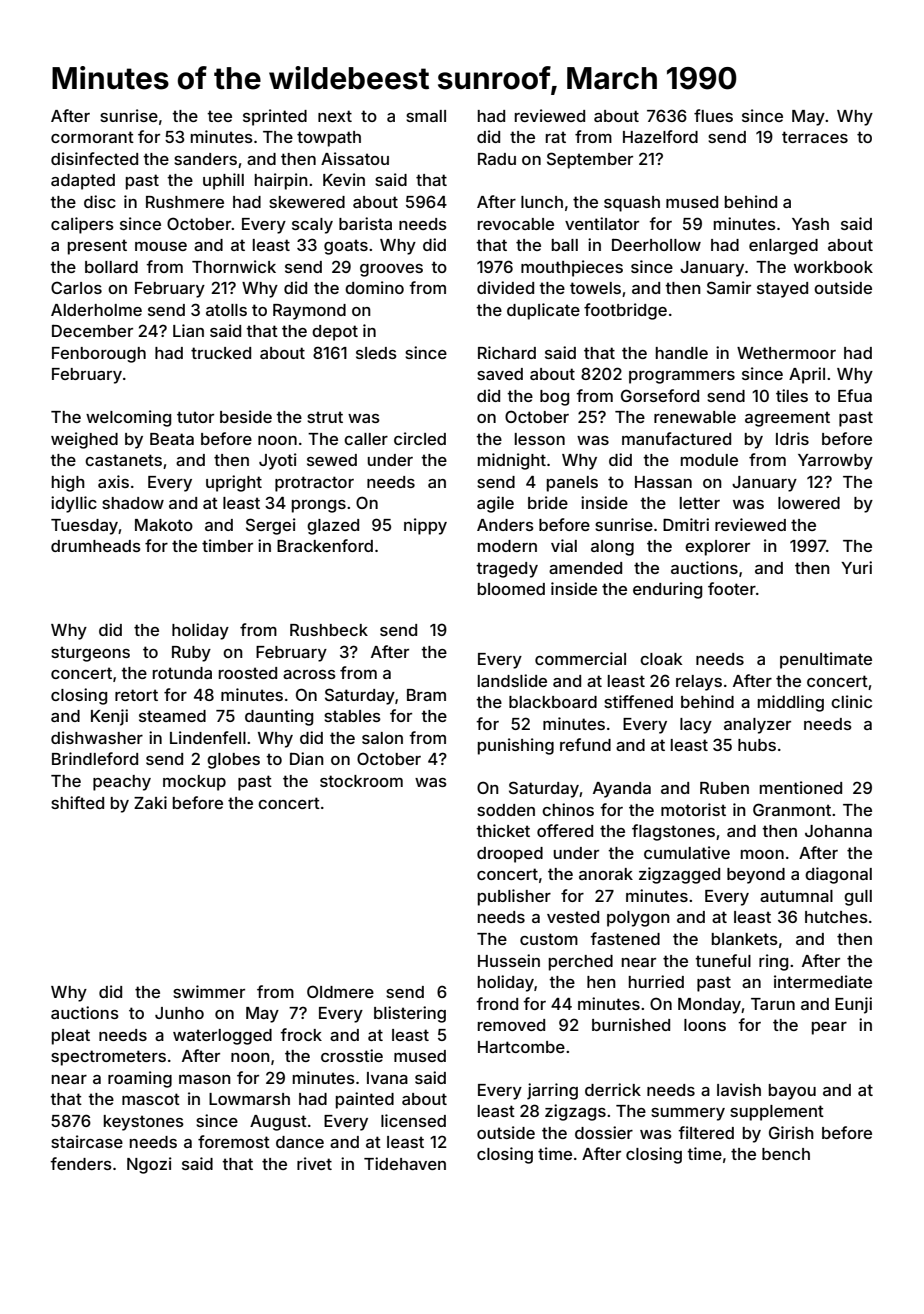 This screenshot has width=924, height=1314. What do you see at coordinates (108, 1058) in the screenshot?
I see `spectrometers` at bounding box center [108, 1058].
